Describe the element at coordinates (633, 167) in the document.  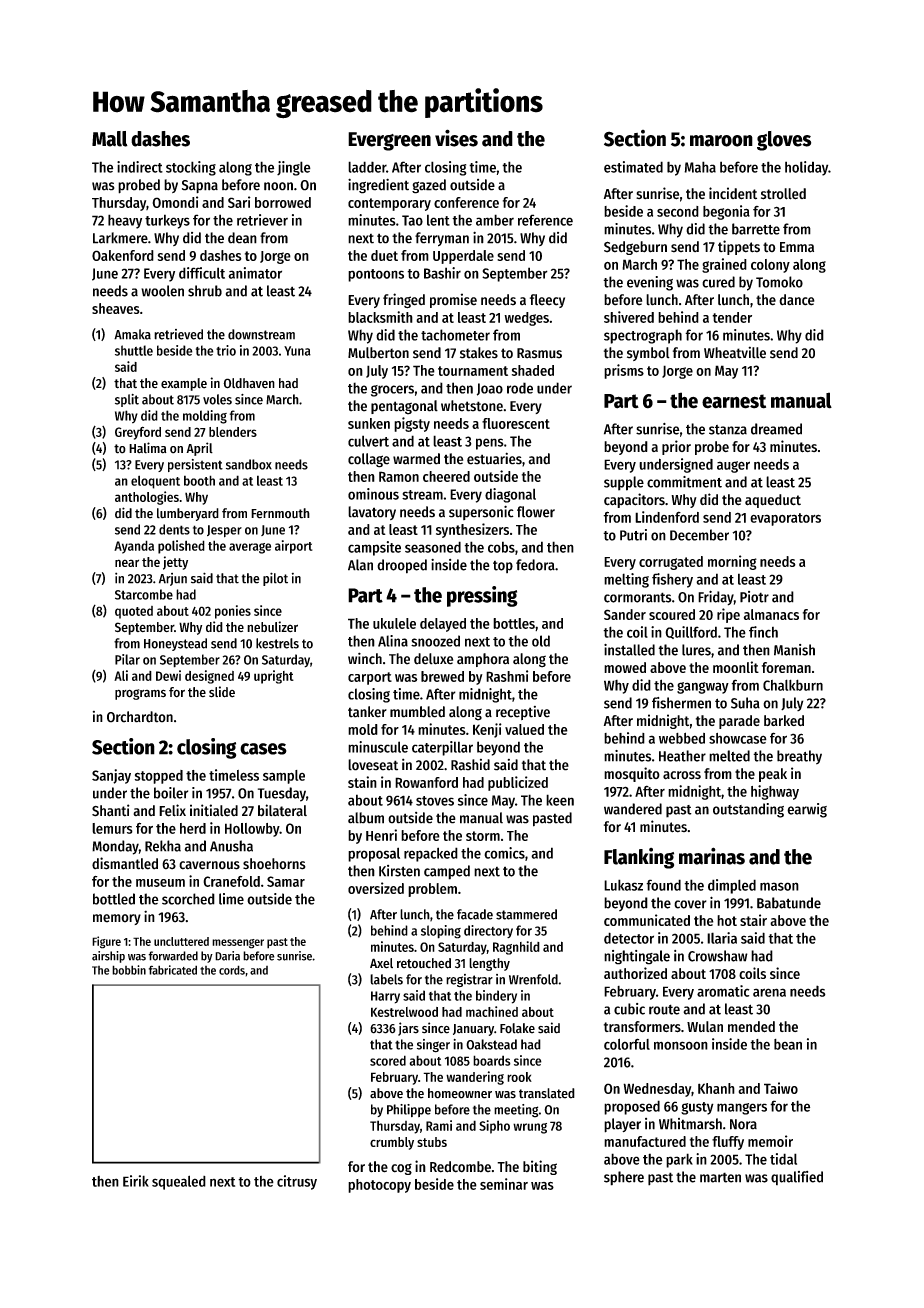
I see `estimated` at that location.
